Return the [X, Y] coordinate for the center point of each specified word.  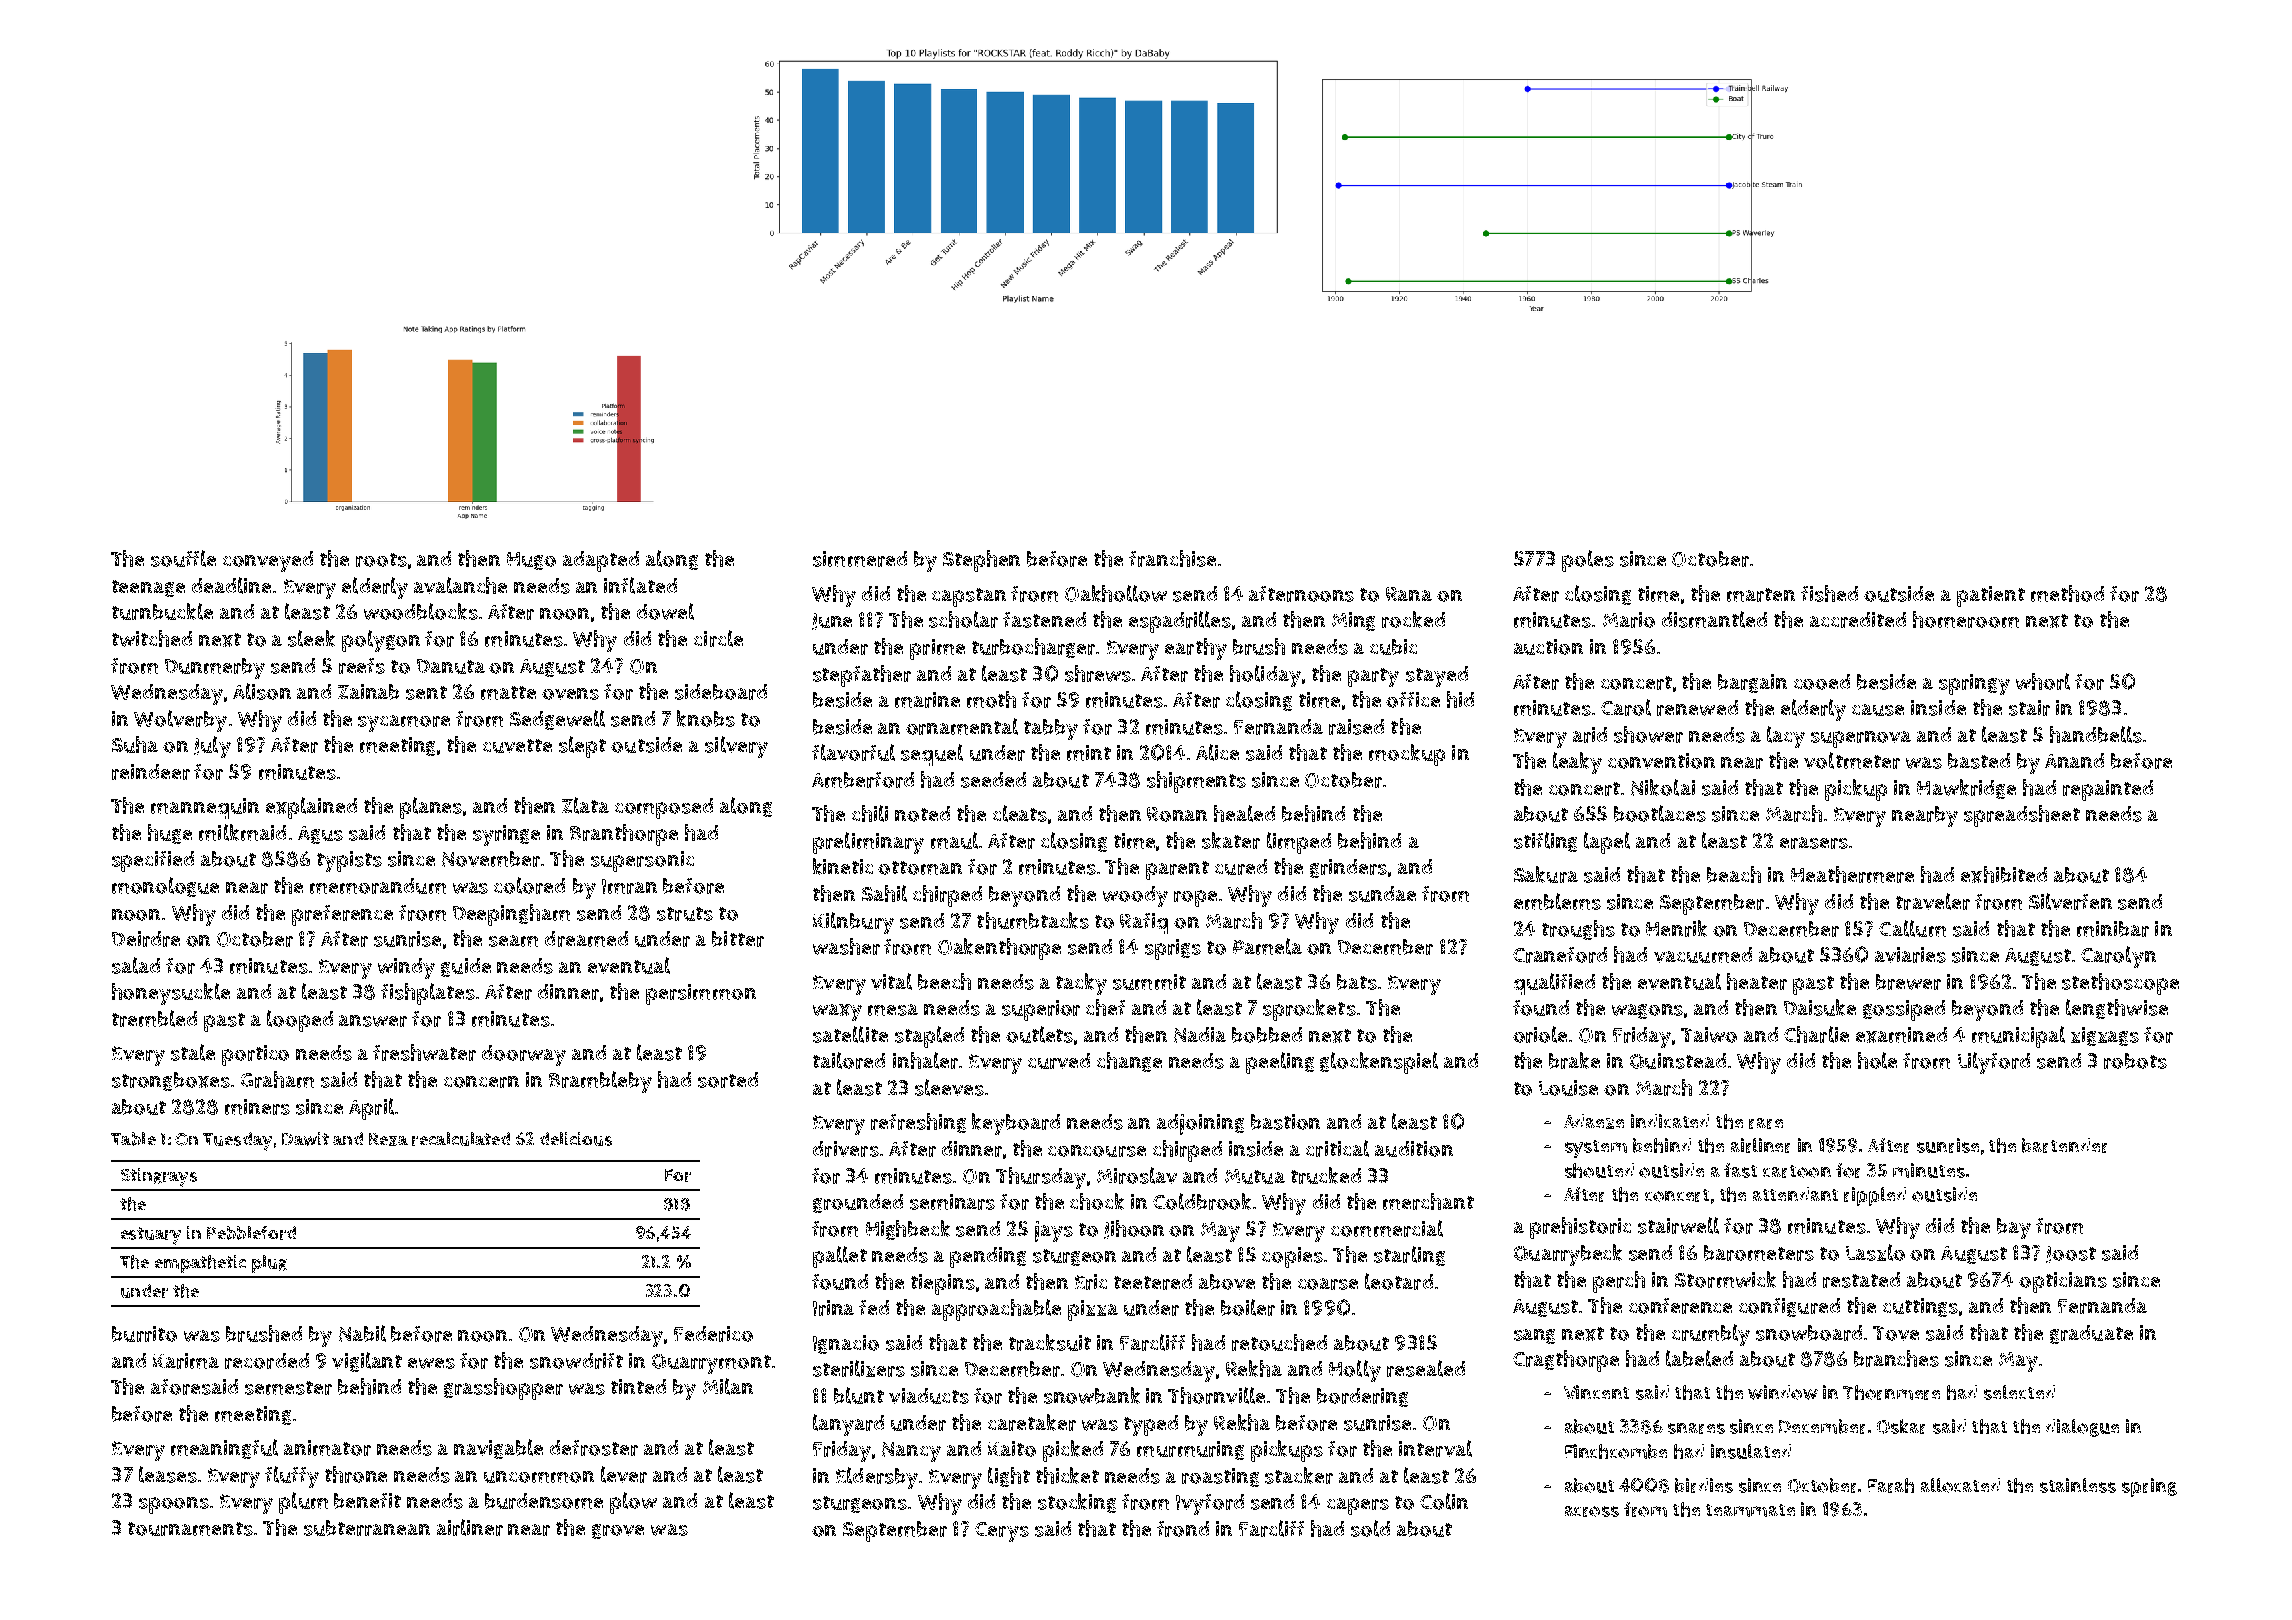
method [2067, 593]
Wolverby [180, 721]
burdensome [544, 1501]
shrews [1098, 673]
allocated [1960, 1485]
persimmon [701, 994]
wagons [1647, 1011]
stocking [1077, 1503]
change [1129, 1062]
